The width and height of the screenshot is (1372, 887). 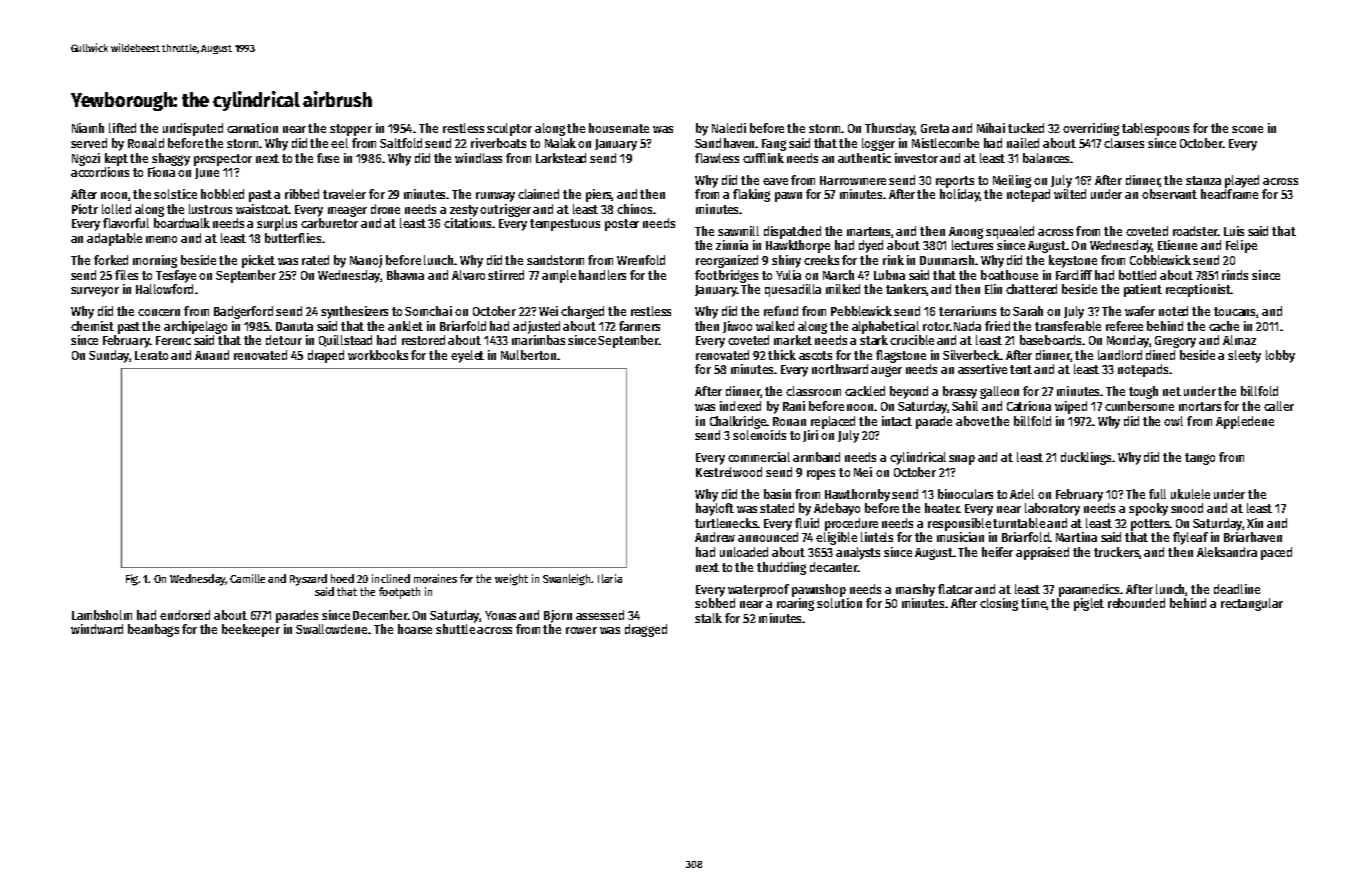 What do you see at coordinates (715, 537) in the screenshot?
I see `Andrew` at bounding box center [715, 537].
